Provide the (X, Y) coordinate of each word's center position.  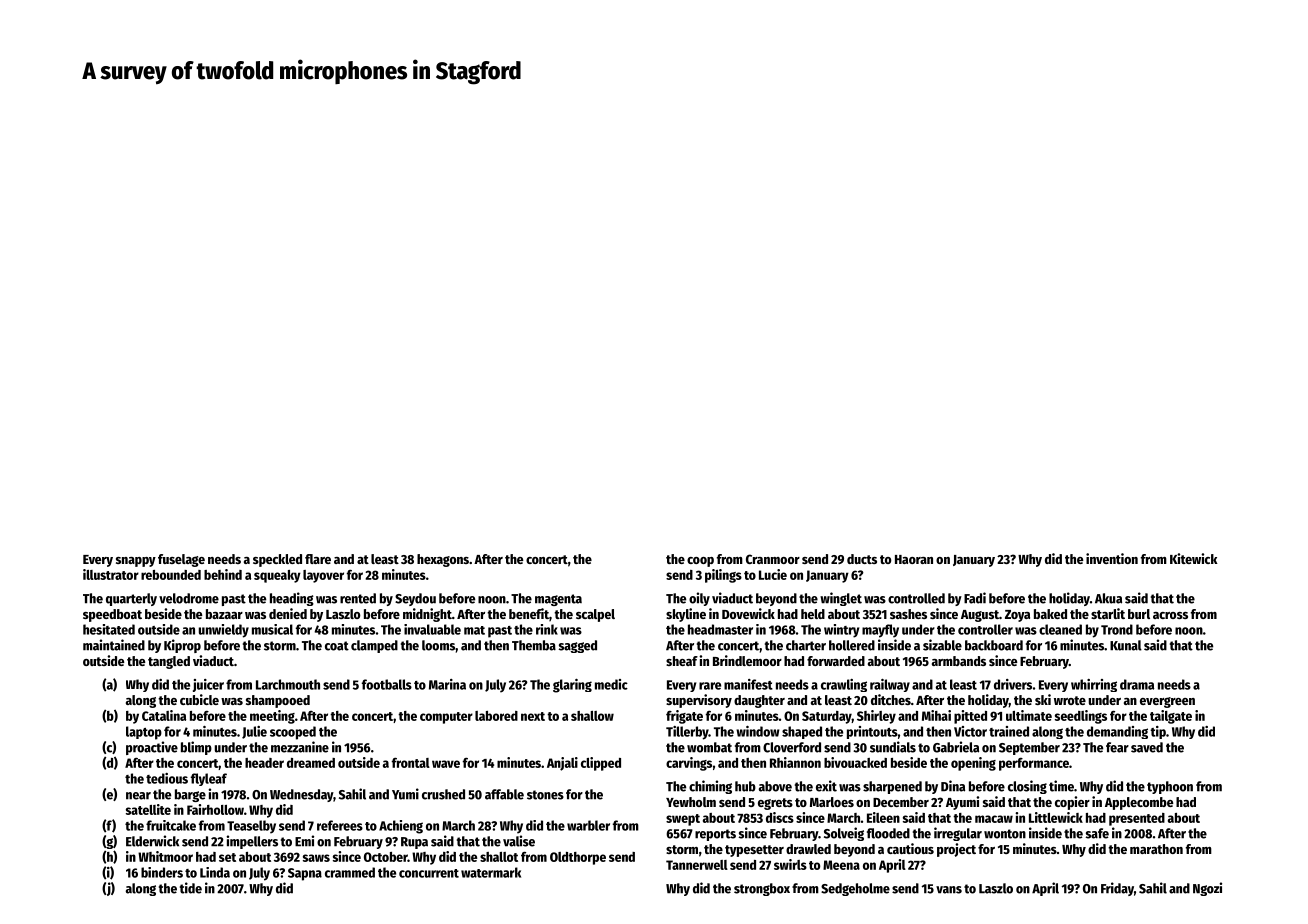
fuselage (181, 560)
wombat (709, 747)
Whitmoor (165, 856)
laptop (144, 733)
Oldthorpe (578, 858)
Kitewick (1194, 558)
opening (973, 764)
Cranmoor (773, 559)
